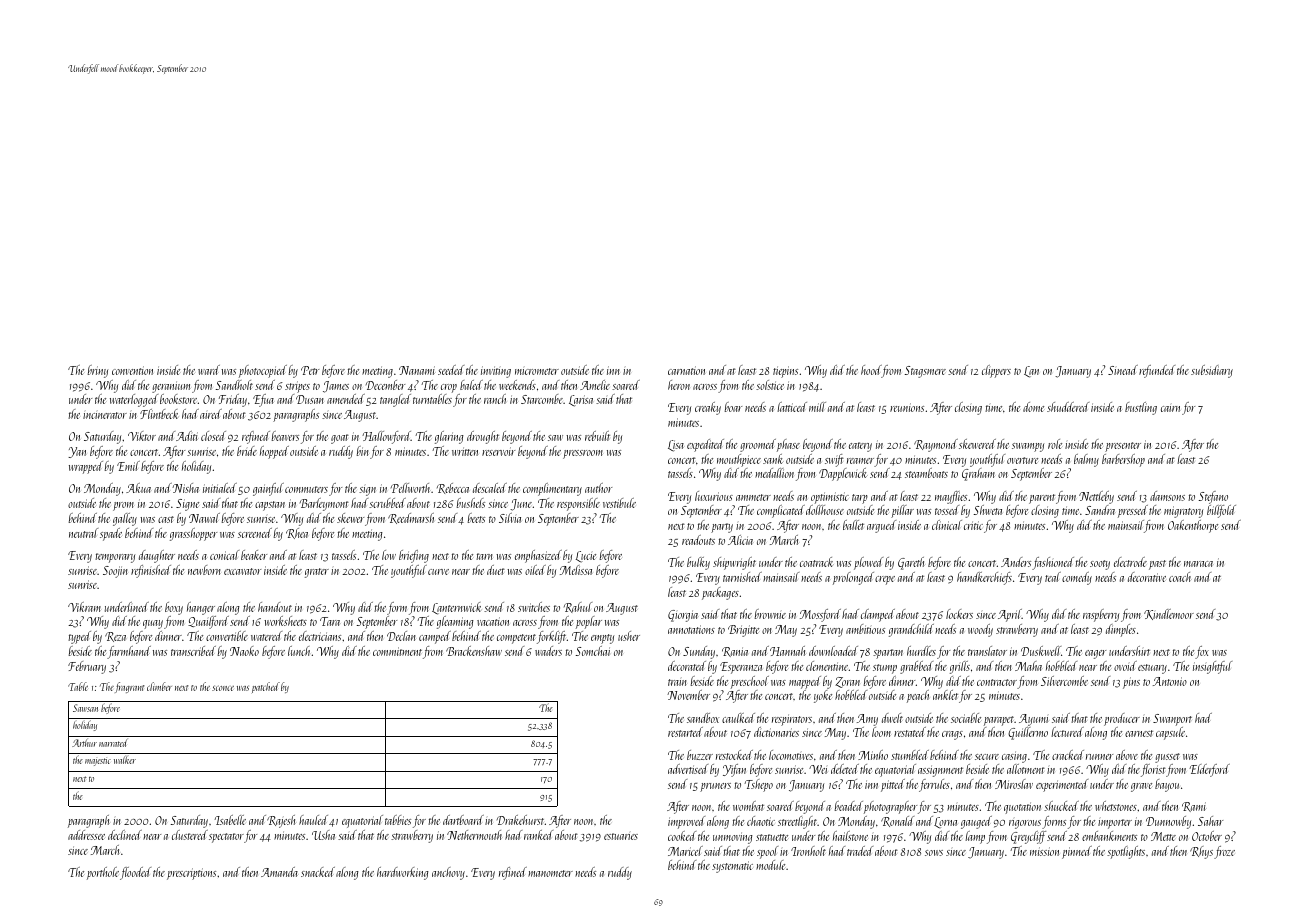  What do you see at coordinates (1126, 852) in the document?
I see `spotlights` at bounding box center [1126, 852].
